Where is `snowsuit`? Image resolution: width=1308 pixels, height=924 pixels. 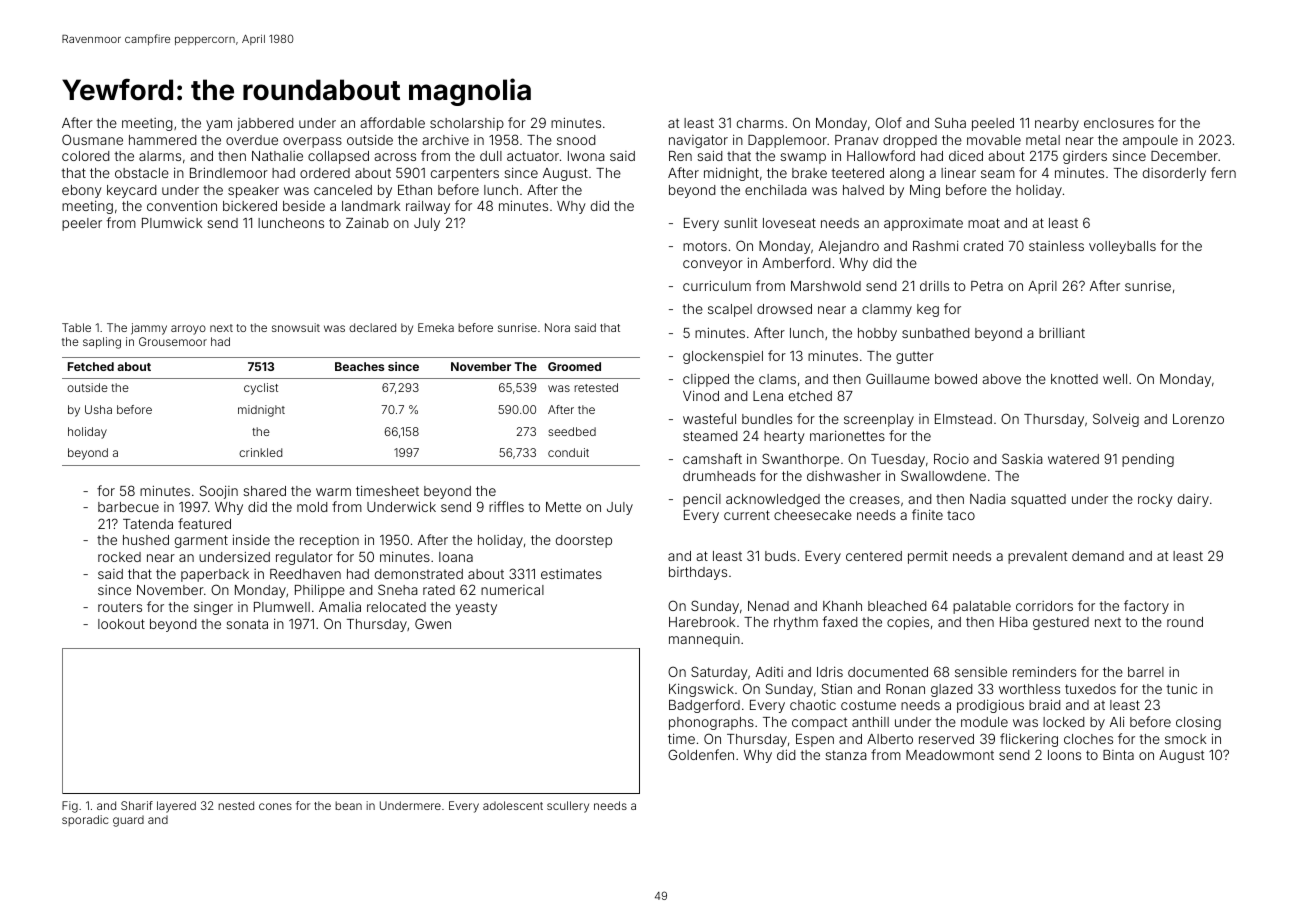 snowsuit is located at coordinates (296, 327).
